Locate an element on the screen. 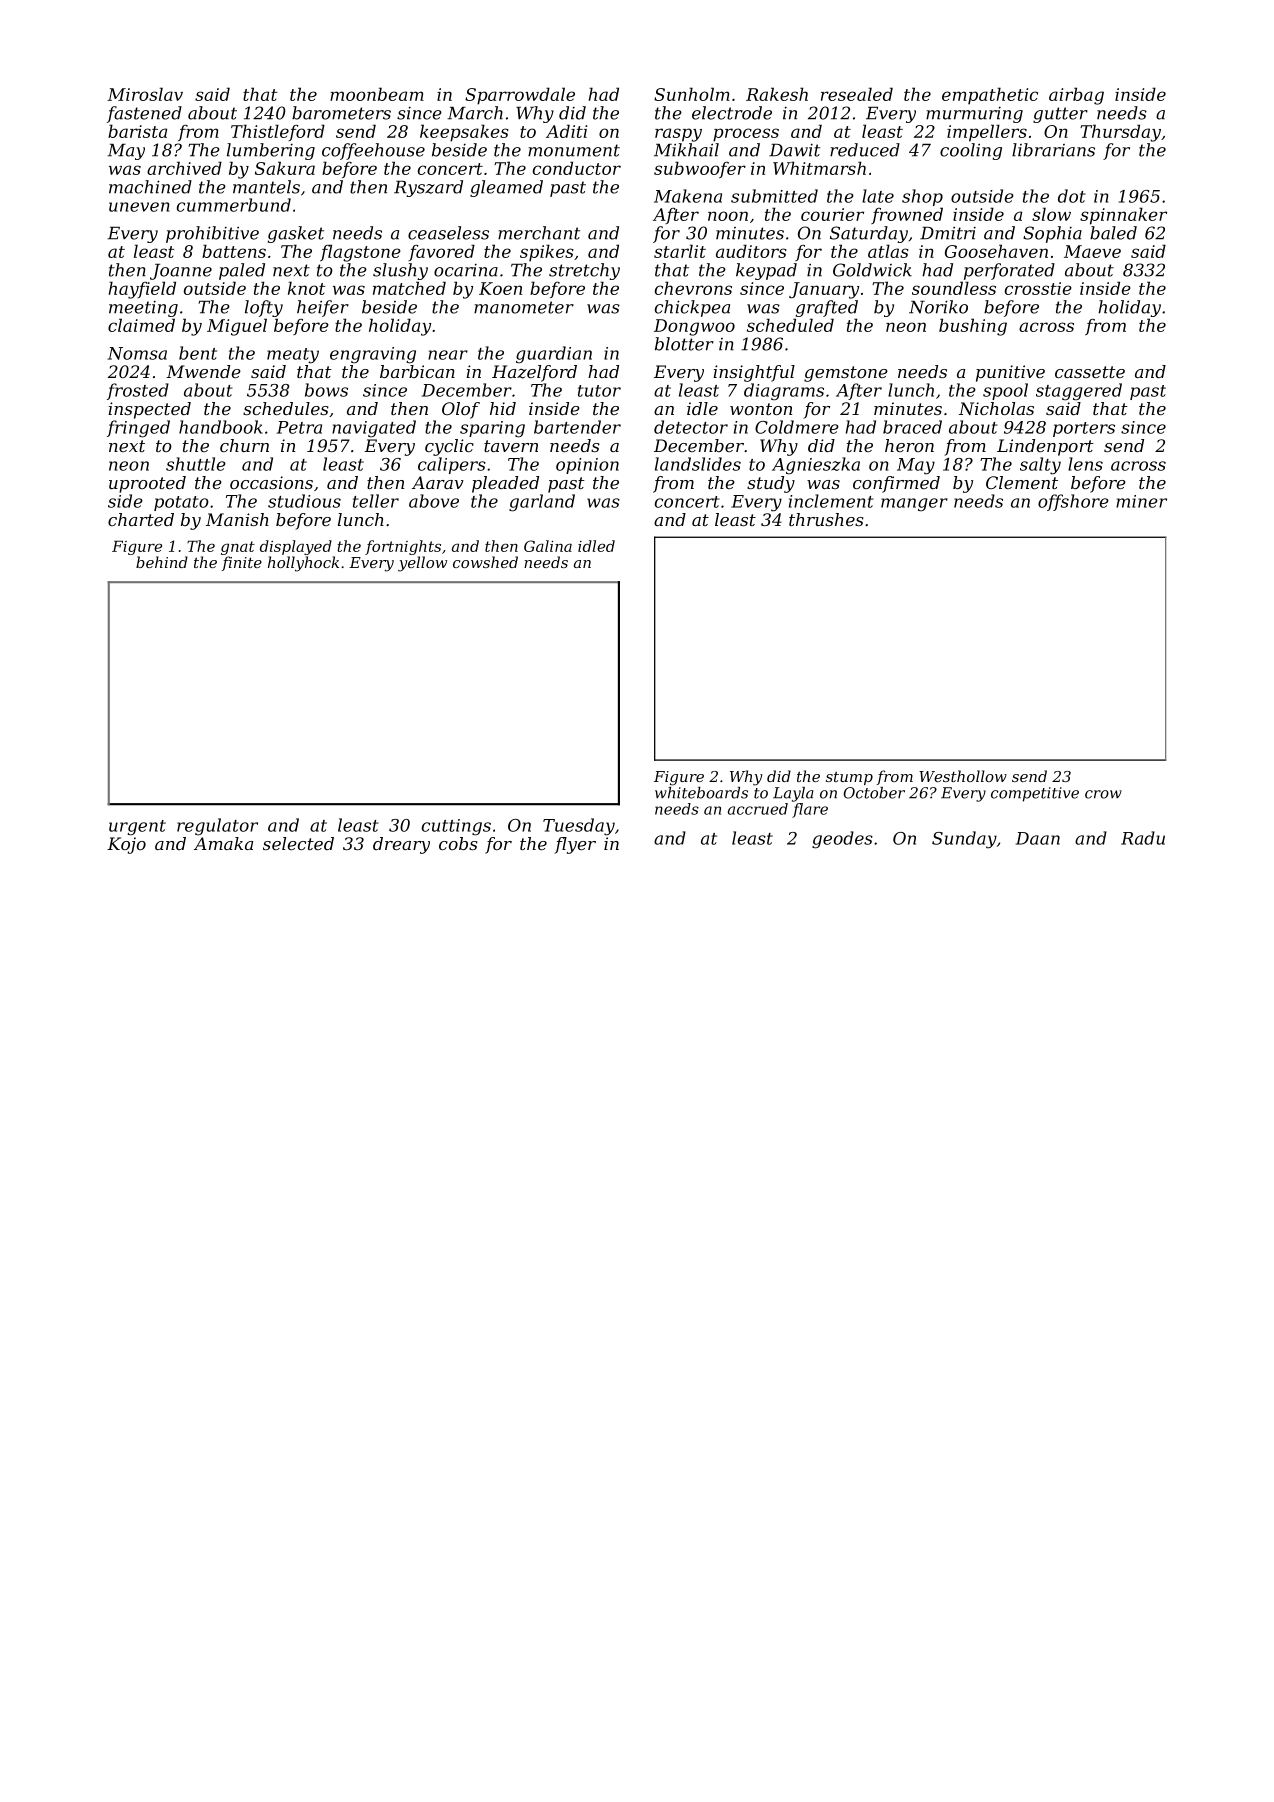  regulator is located at coordinates (217, 827).
